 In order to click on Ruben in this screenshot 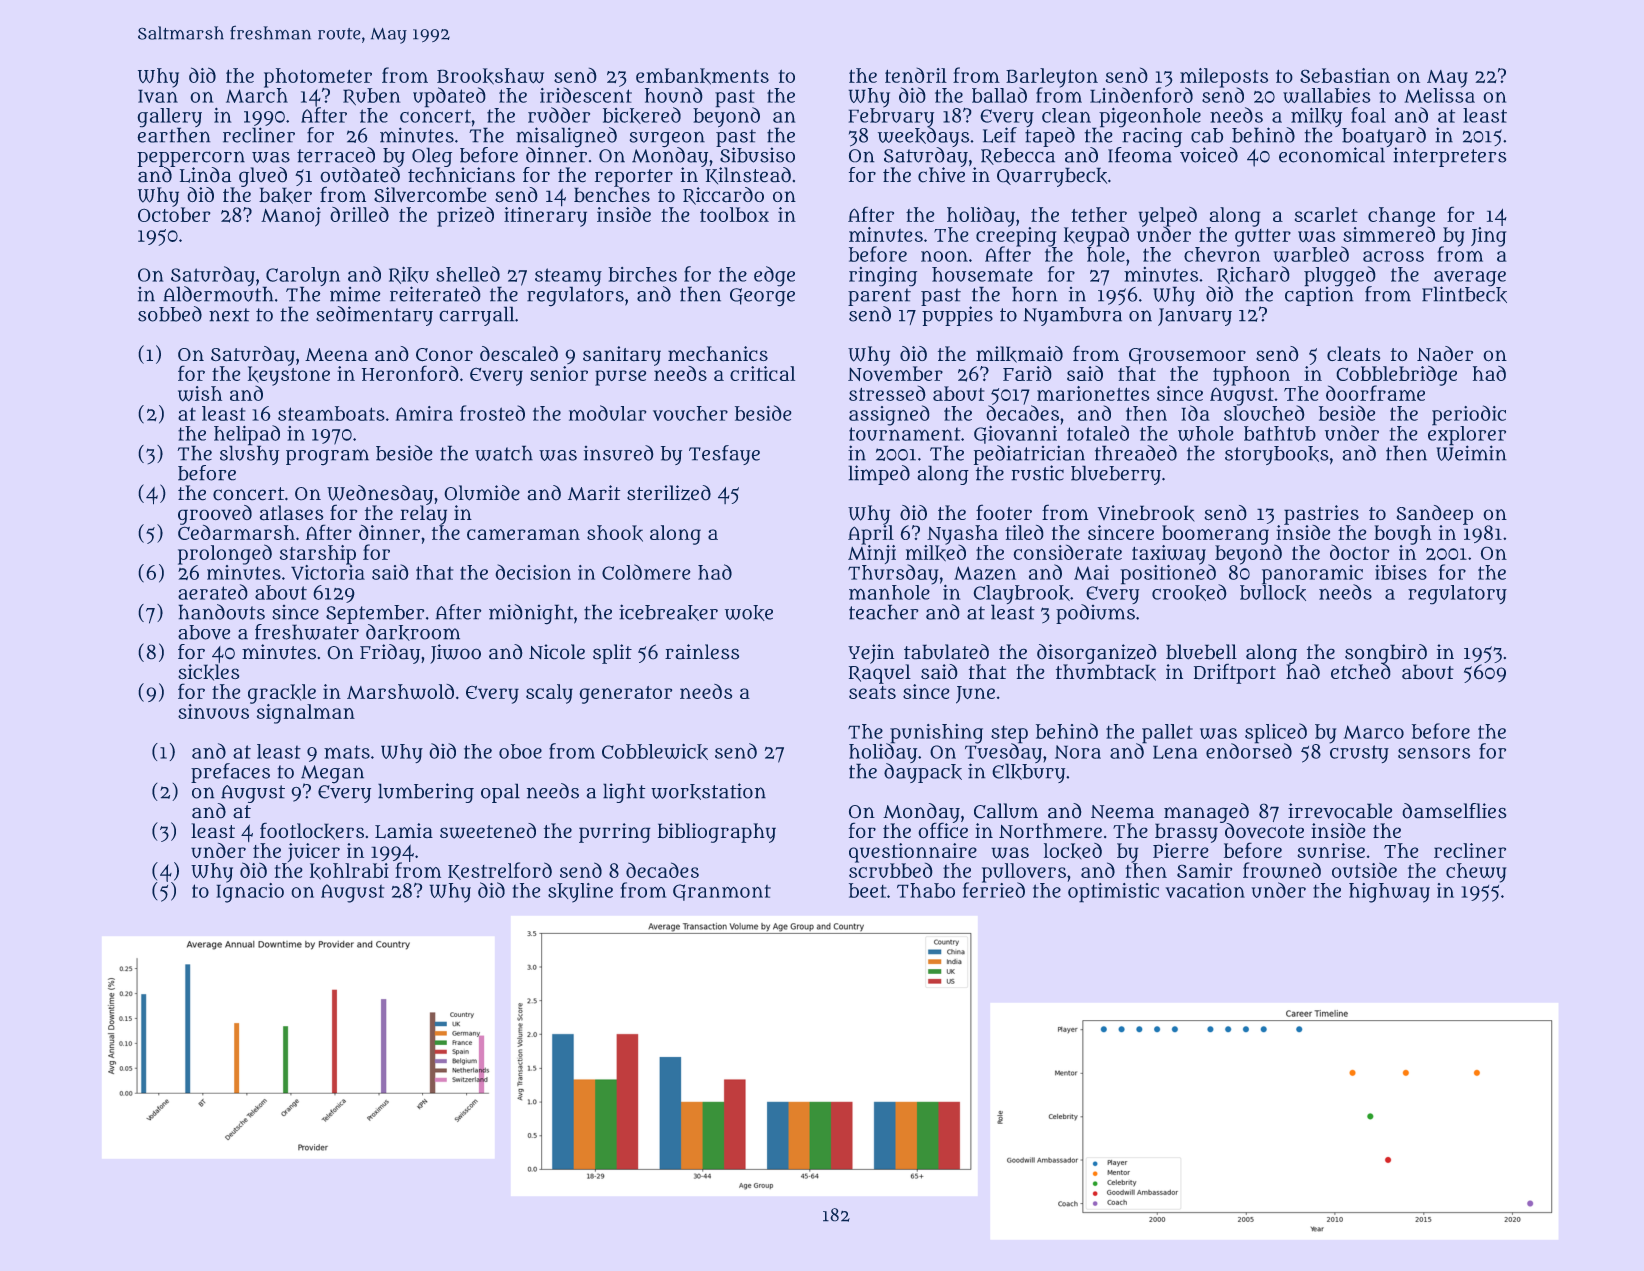, I will do `click(372, 97)`.
